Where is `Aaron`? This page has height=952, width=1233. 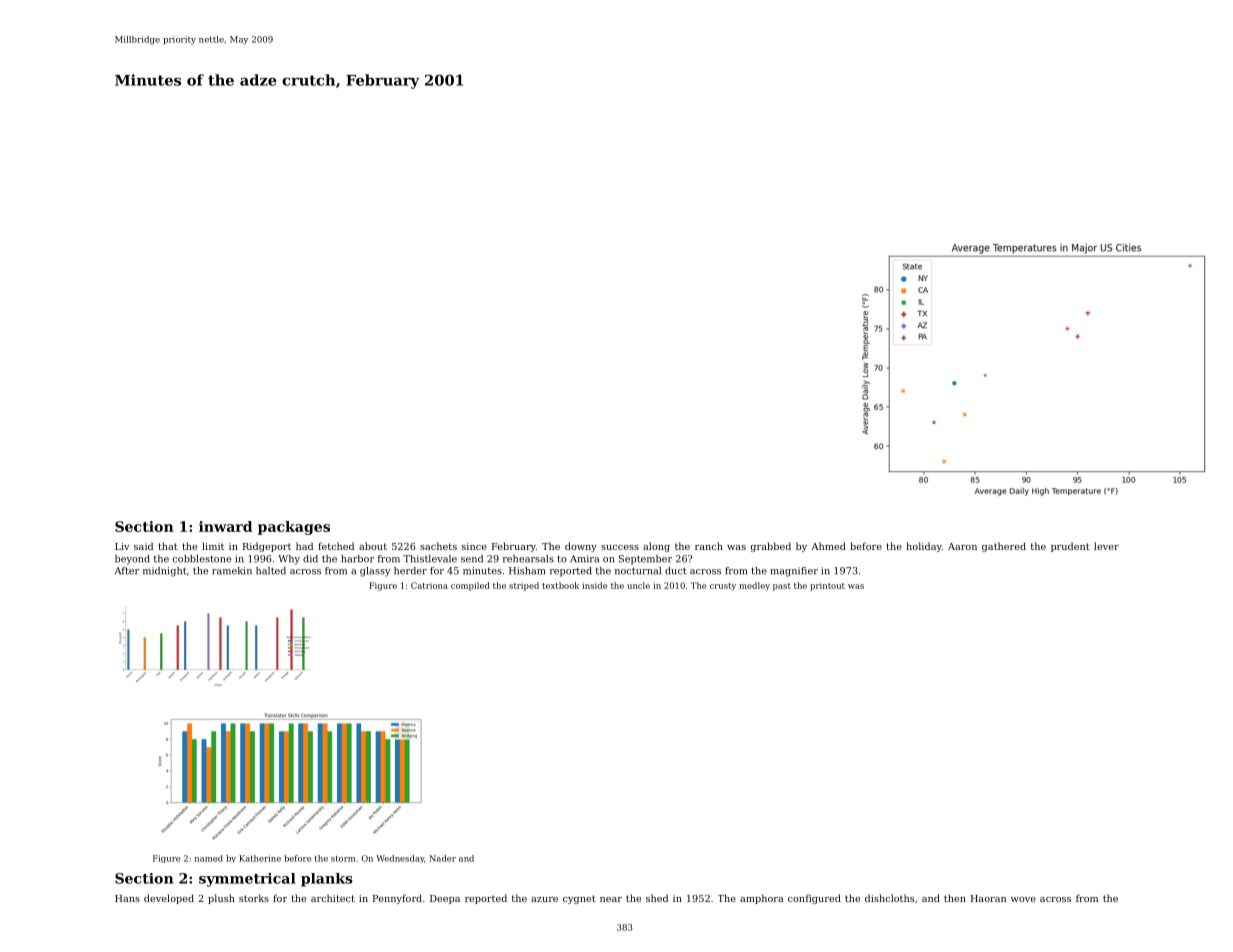
Aaron is located at coordinates (962, 546).
